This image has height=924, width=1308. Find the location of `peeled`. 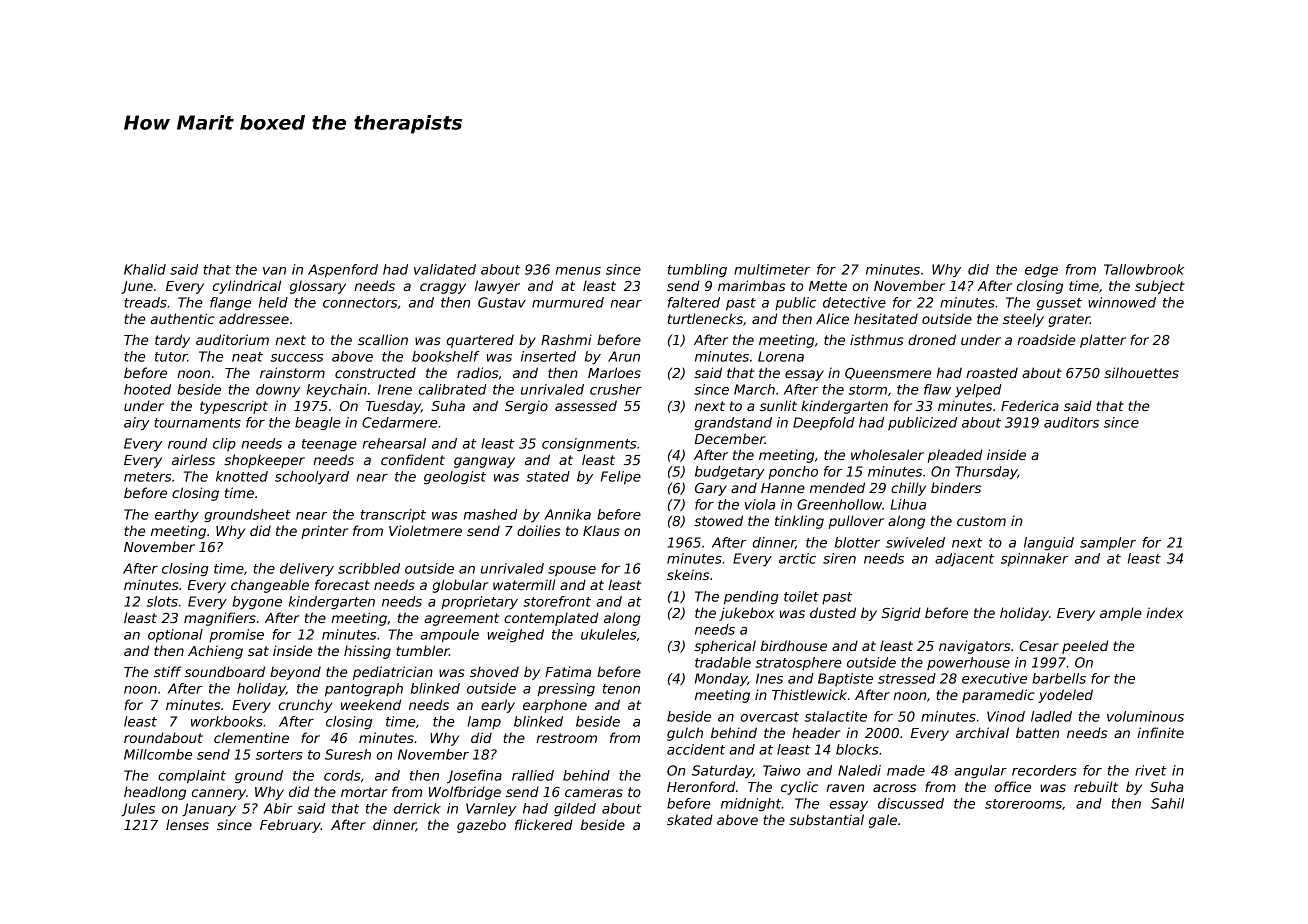

peeled is located at coordinates (1085, 647).
